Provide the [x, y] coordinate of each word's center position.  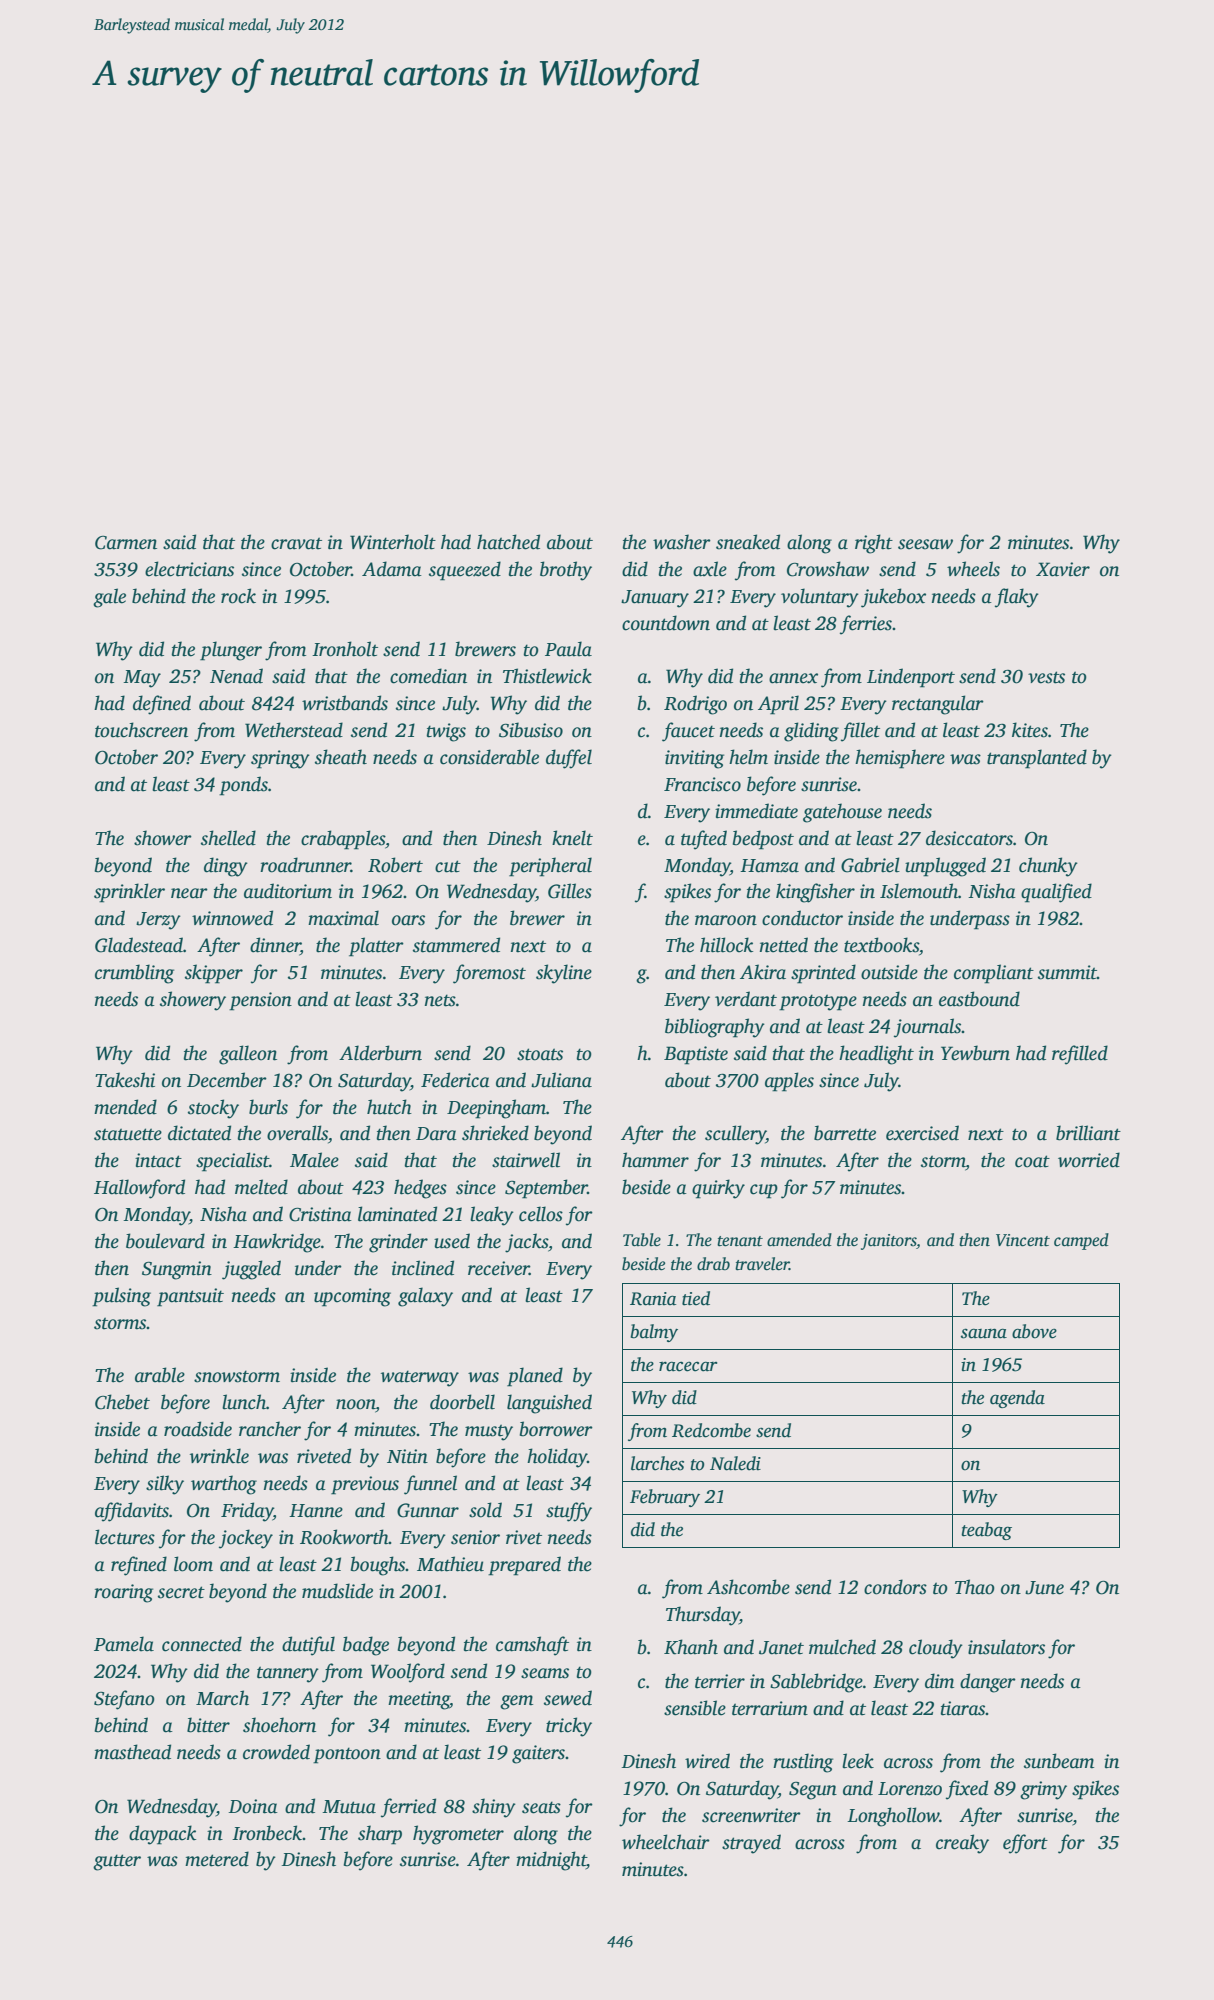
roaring [123, 1593]
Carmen [126, 543]
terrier [720, 1681]
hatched [508, 542]
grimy [1043, 1790]
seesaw [925, 544]
